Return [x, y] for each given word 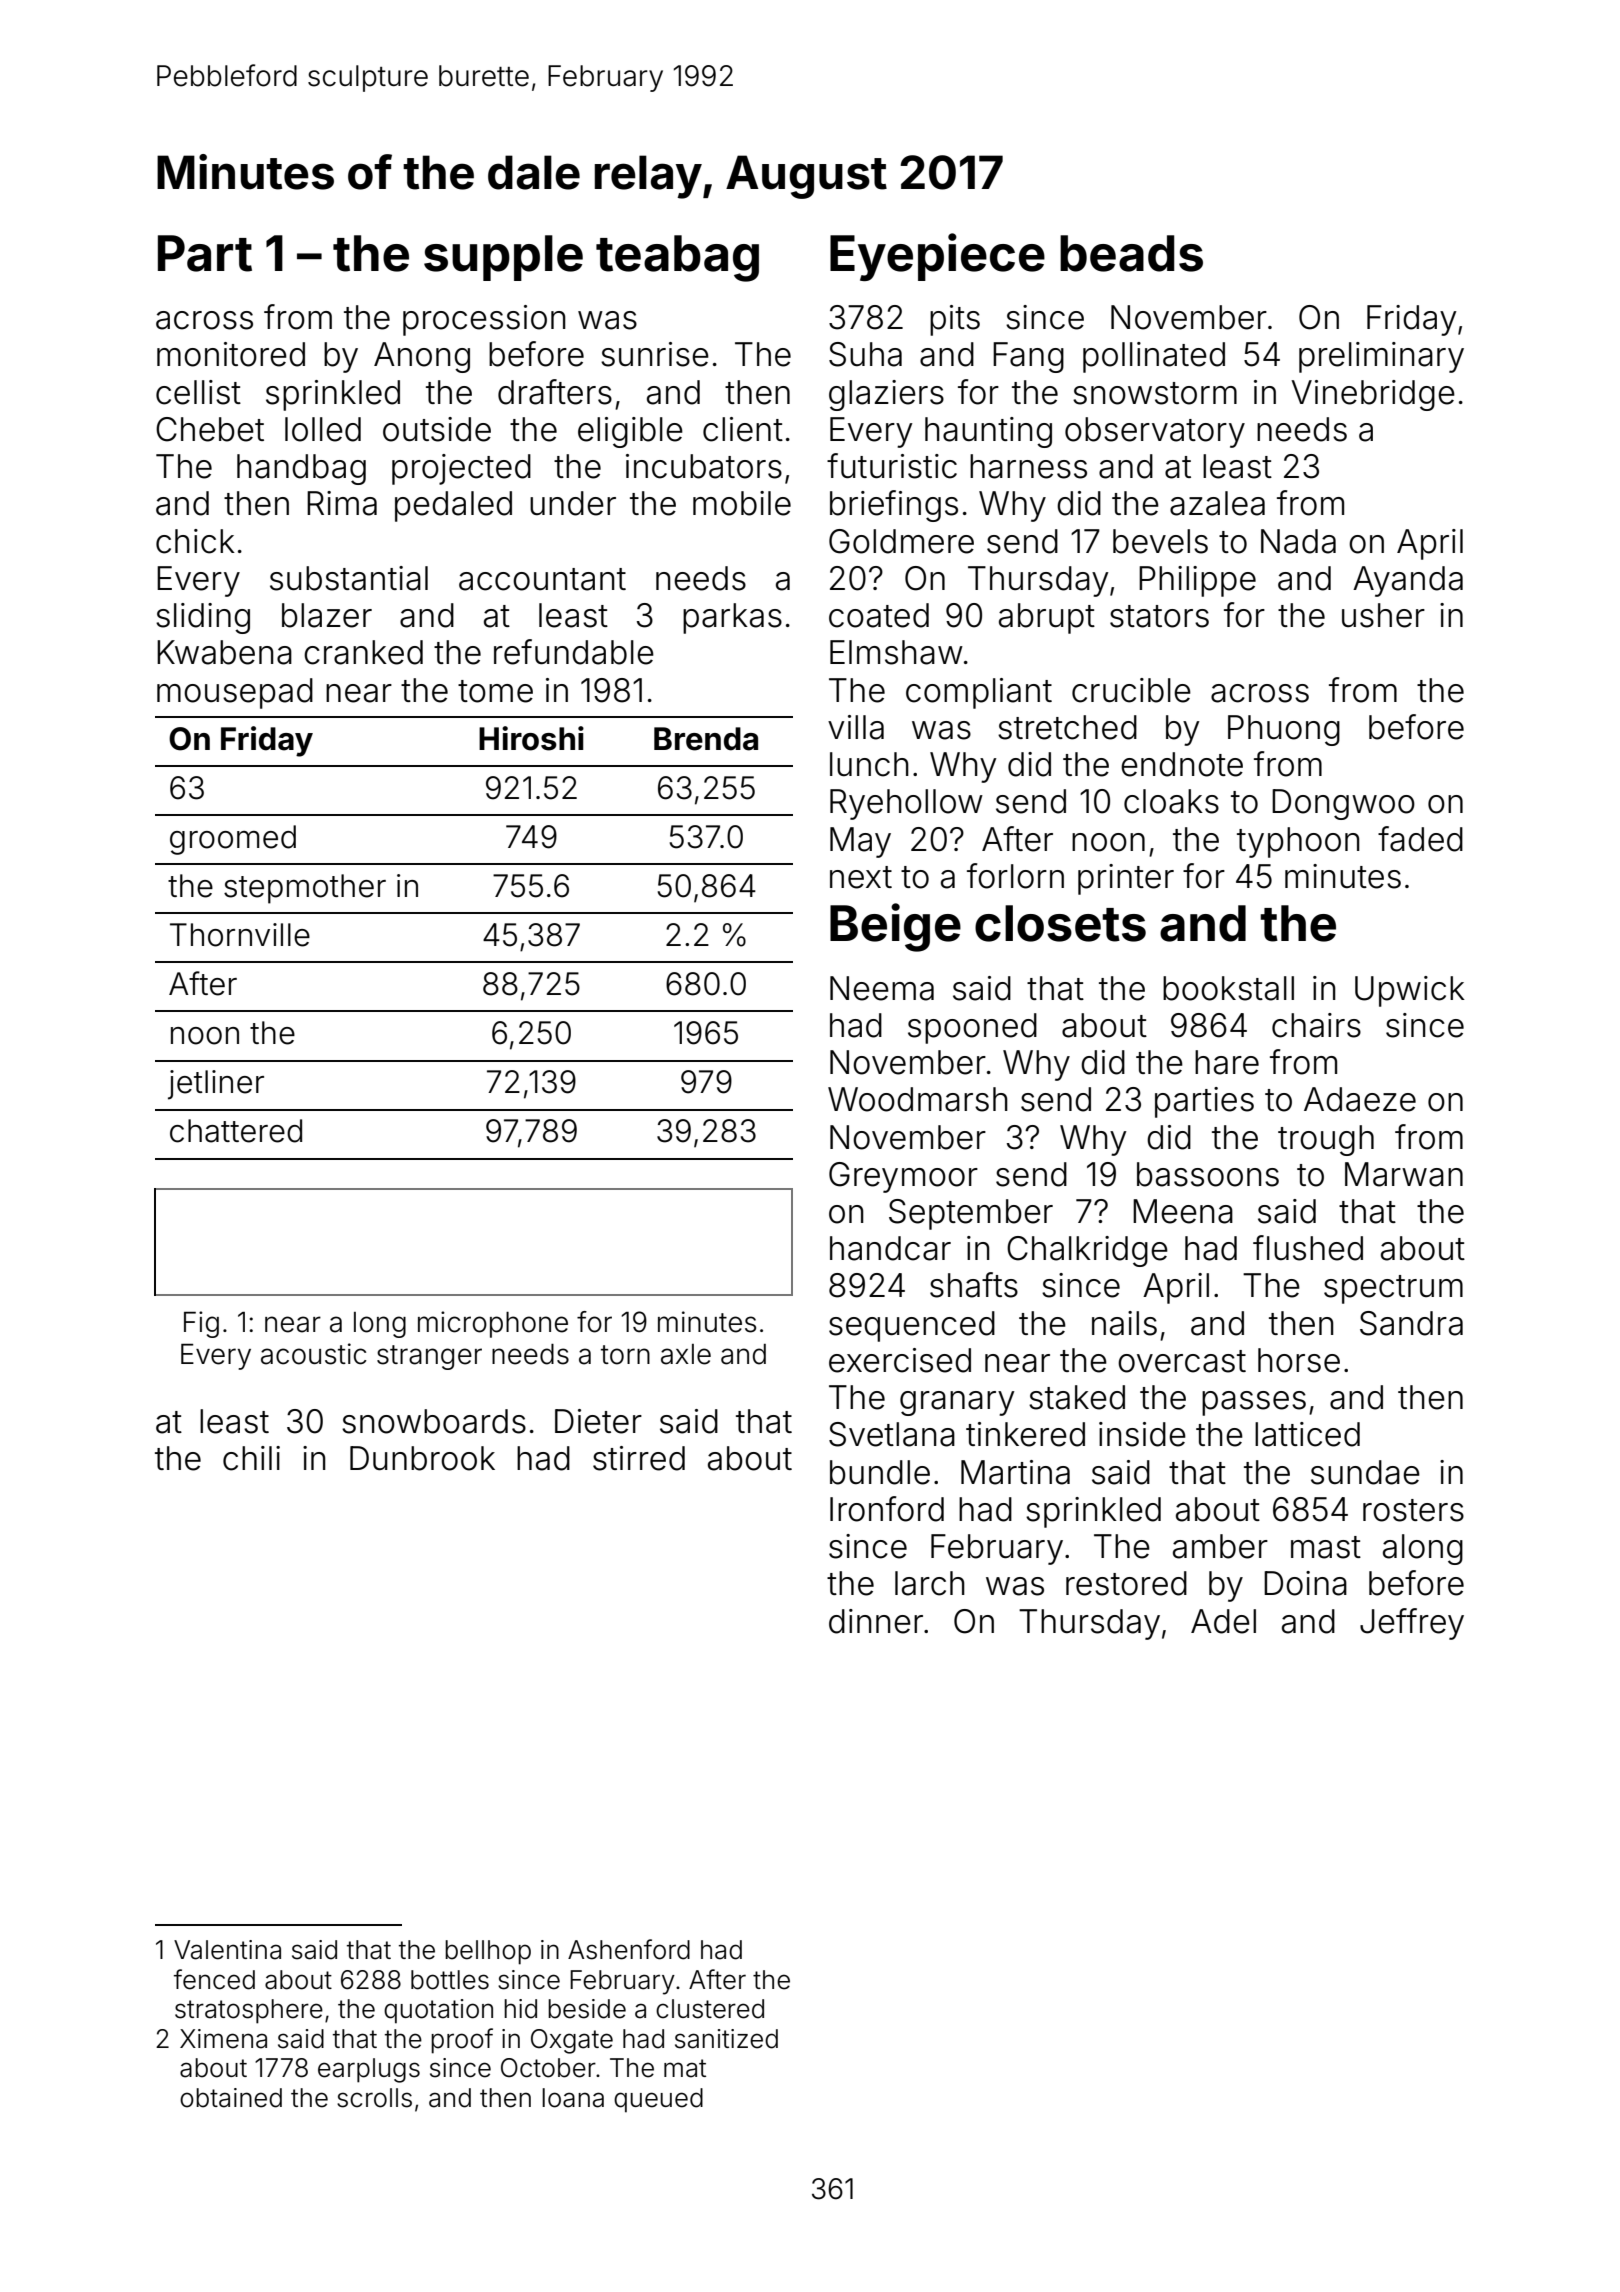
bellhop [488, 1952]
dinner [876, 1621]
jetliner [216, 1085]
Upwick [1410, 991]
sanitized [726, 2039]
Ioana [573, 2098]
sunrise [655, 354]
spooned [972, 1028]
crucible [1131, 690]
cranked [363, 652]
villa [856, 727]
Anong [422, 357]
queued [658, 2100]
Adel [1223, 1621]
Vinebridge [1373, 395]
